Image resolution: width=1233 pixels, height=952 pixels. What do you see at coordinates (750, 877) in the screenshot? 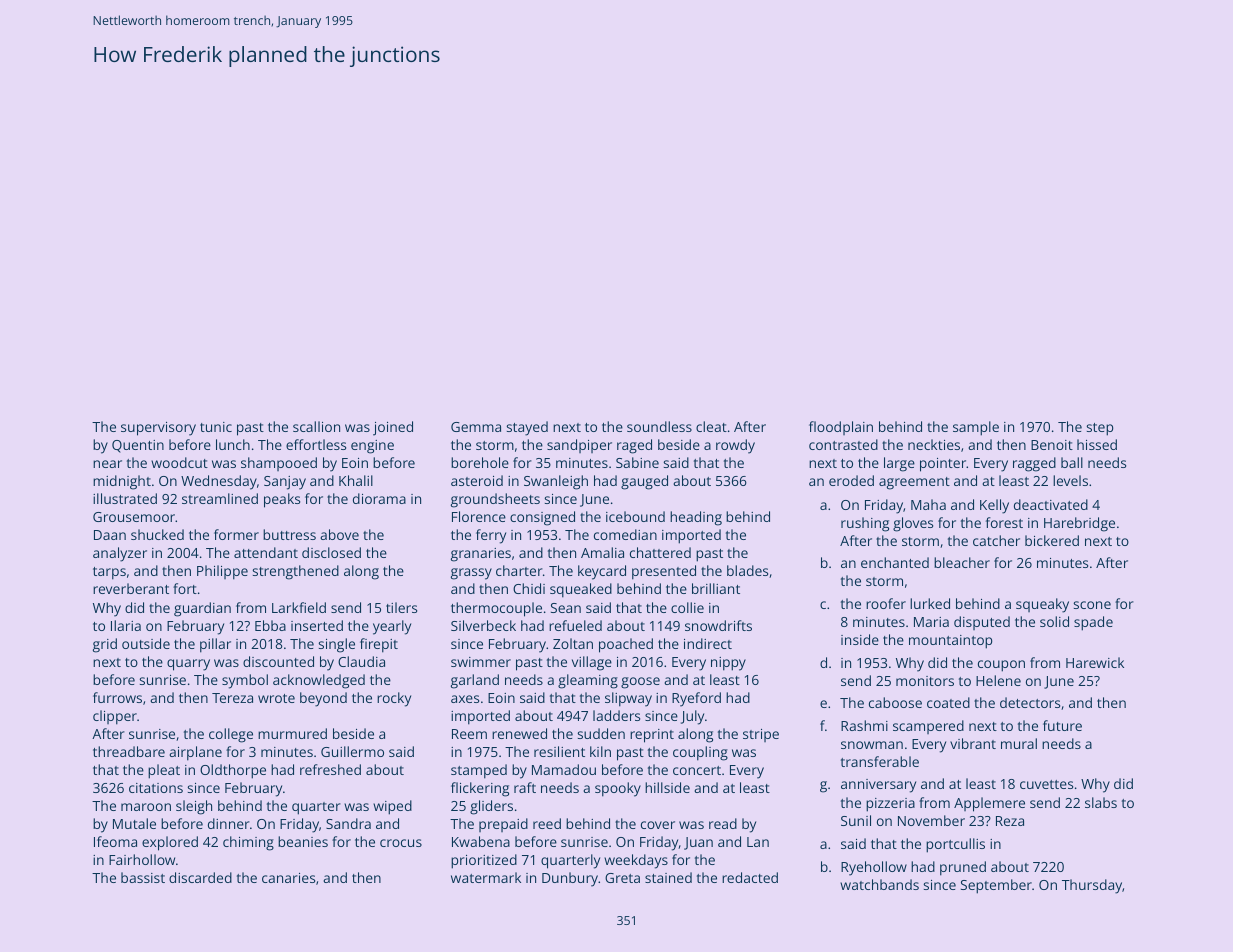
I see `redacted` at bounding box center [750, 877].
